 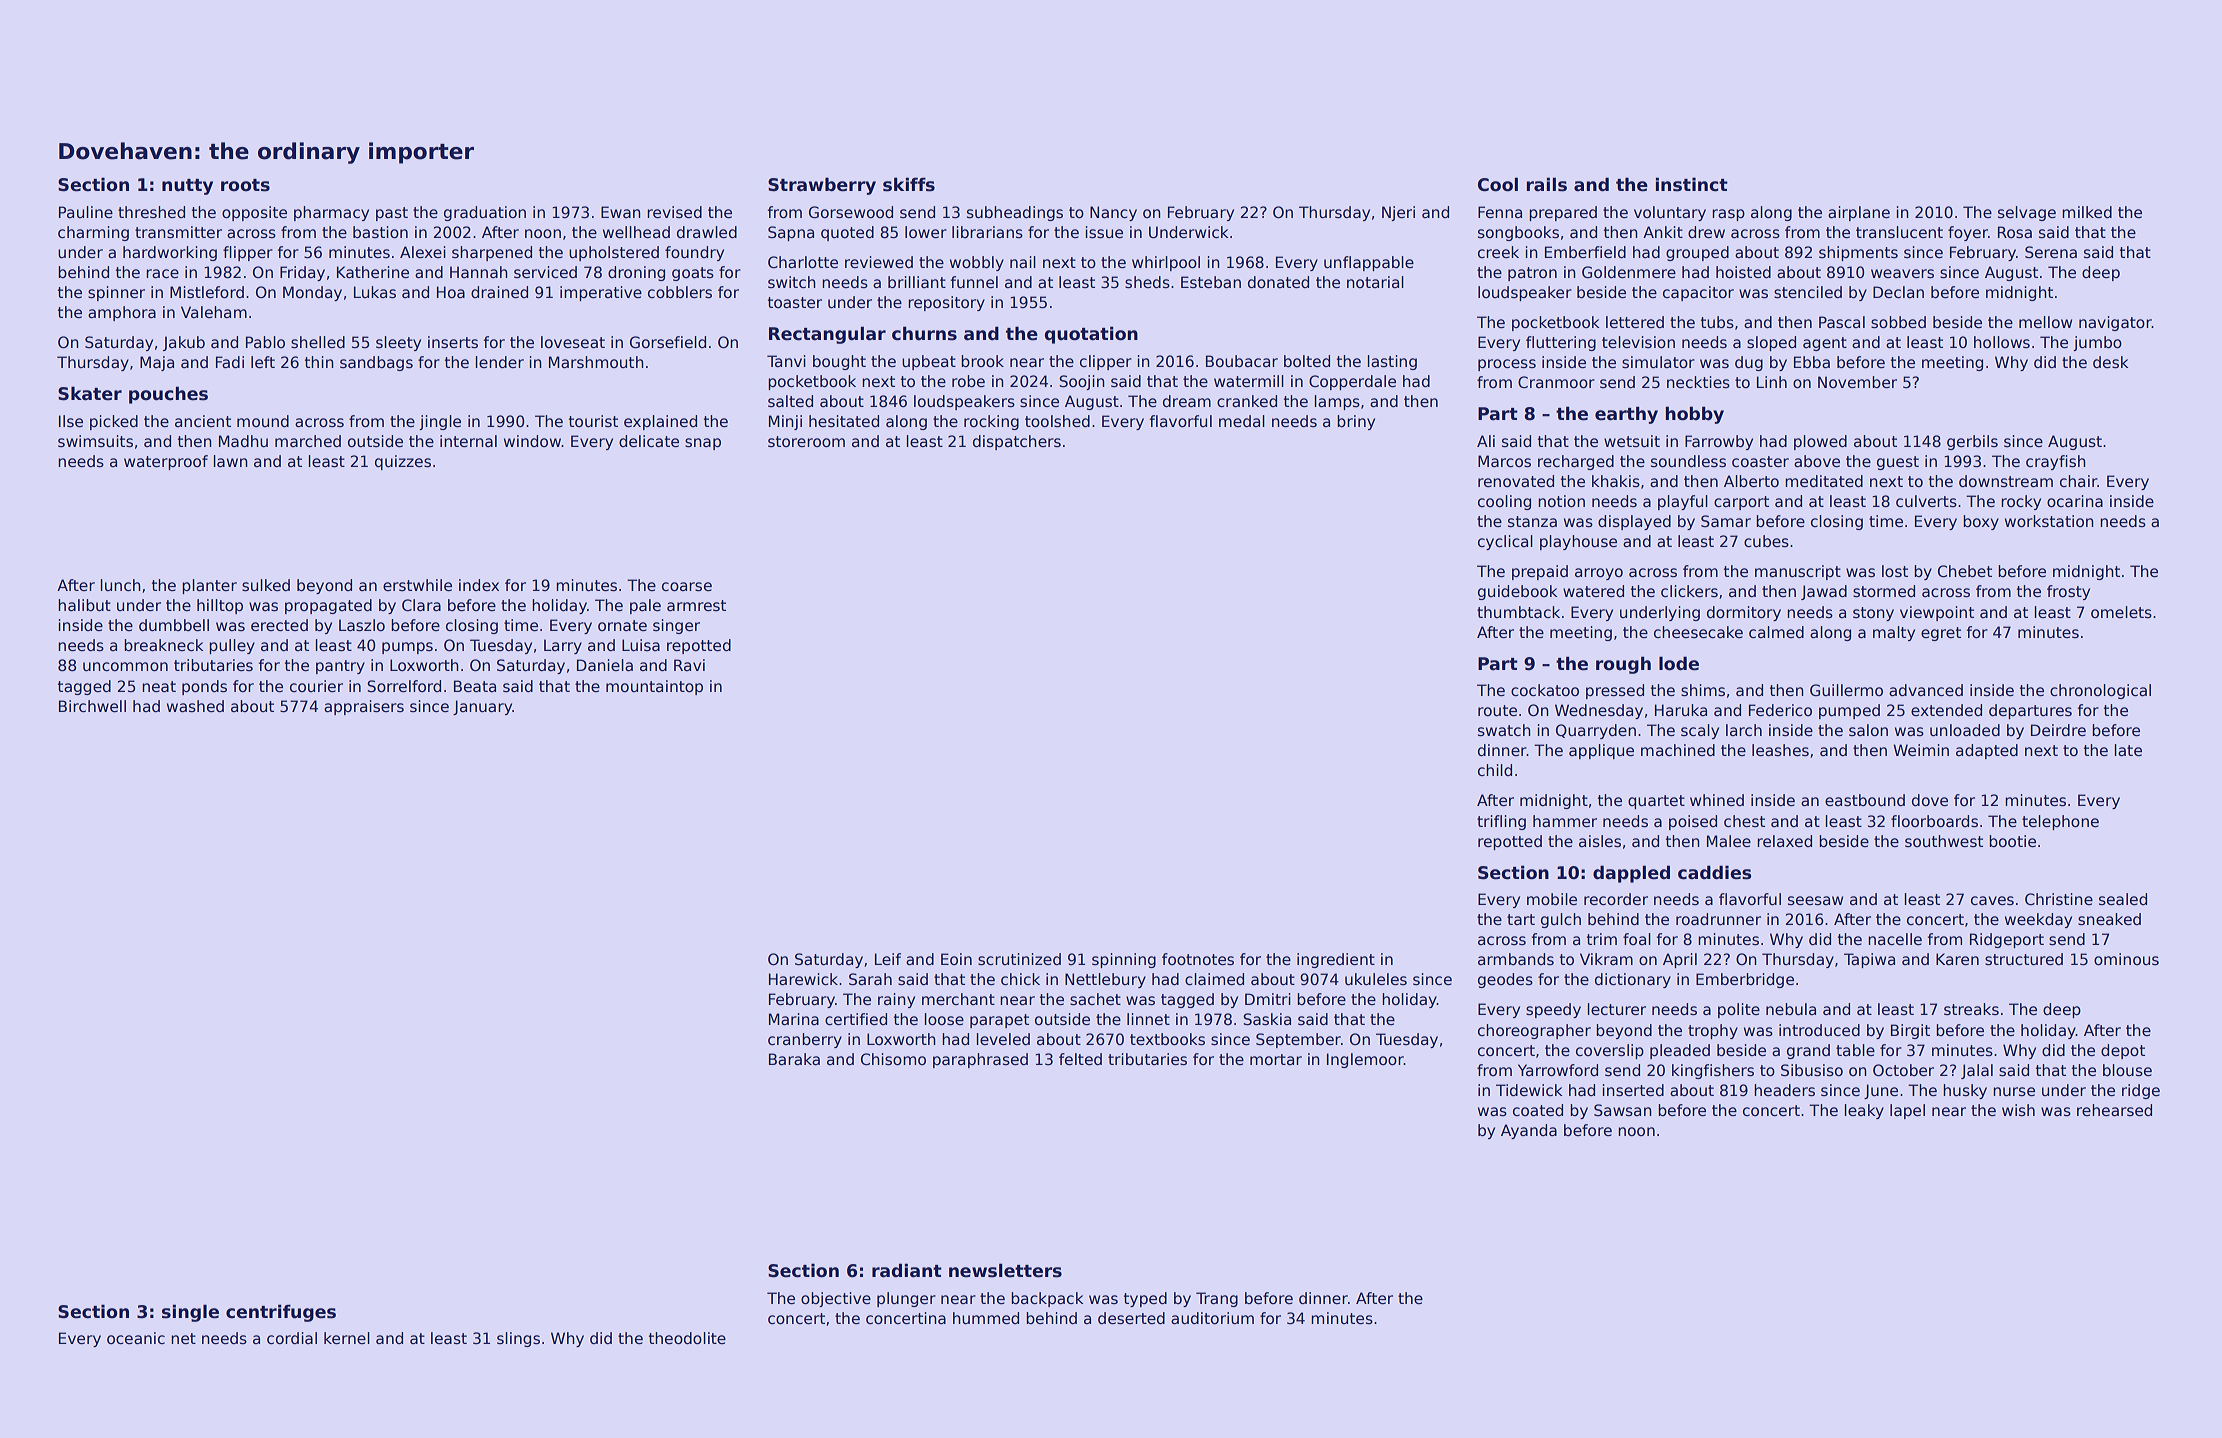 What do you see at coordinates (204, 687) in the image?
I see `ponds` at bounding box center [204, 687].
